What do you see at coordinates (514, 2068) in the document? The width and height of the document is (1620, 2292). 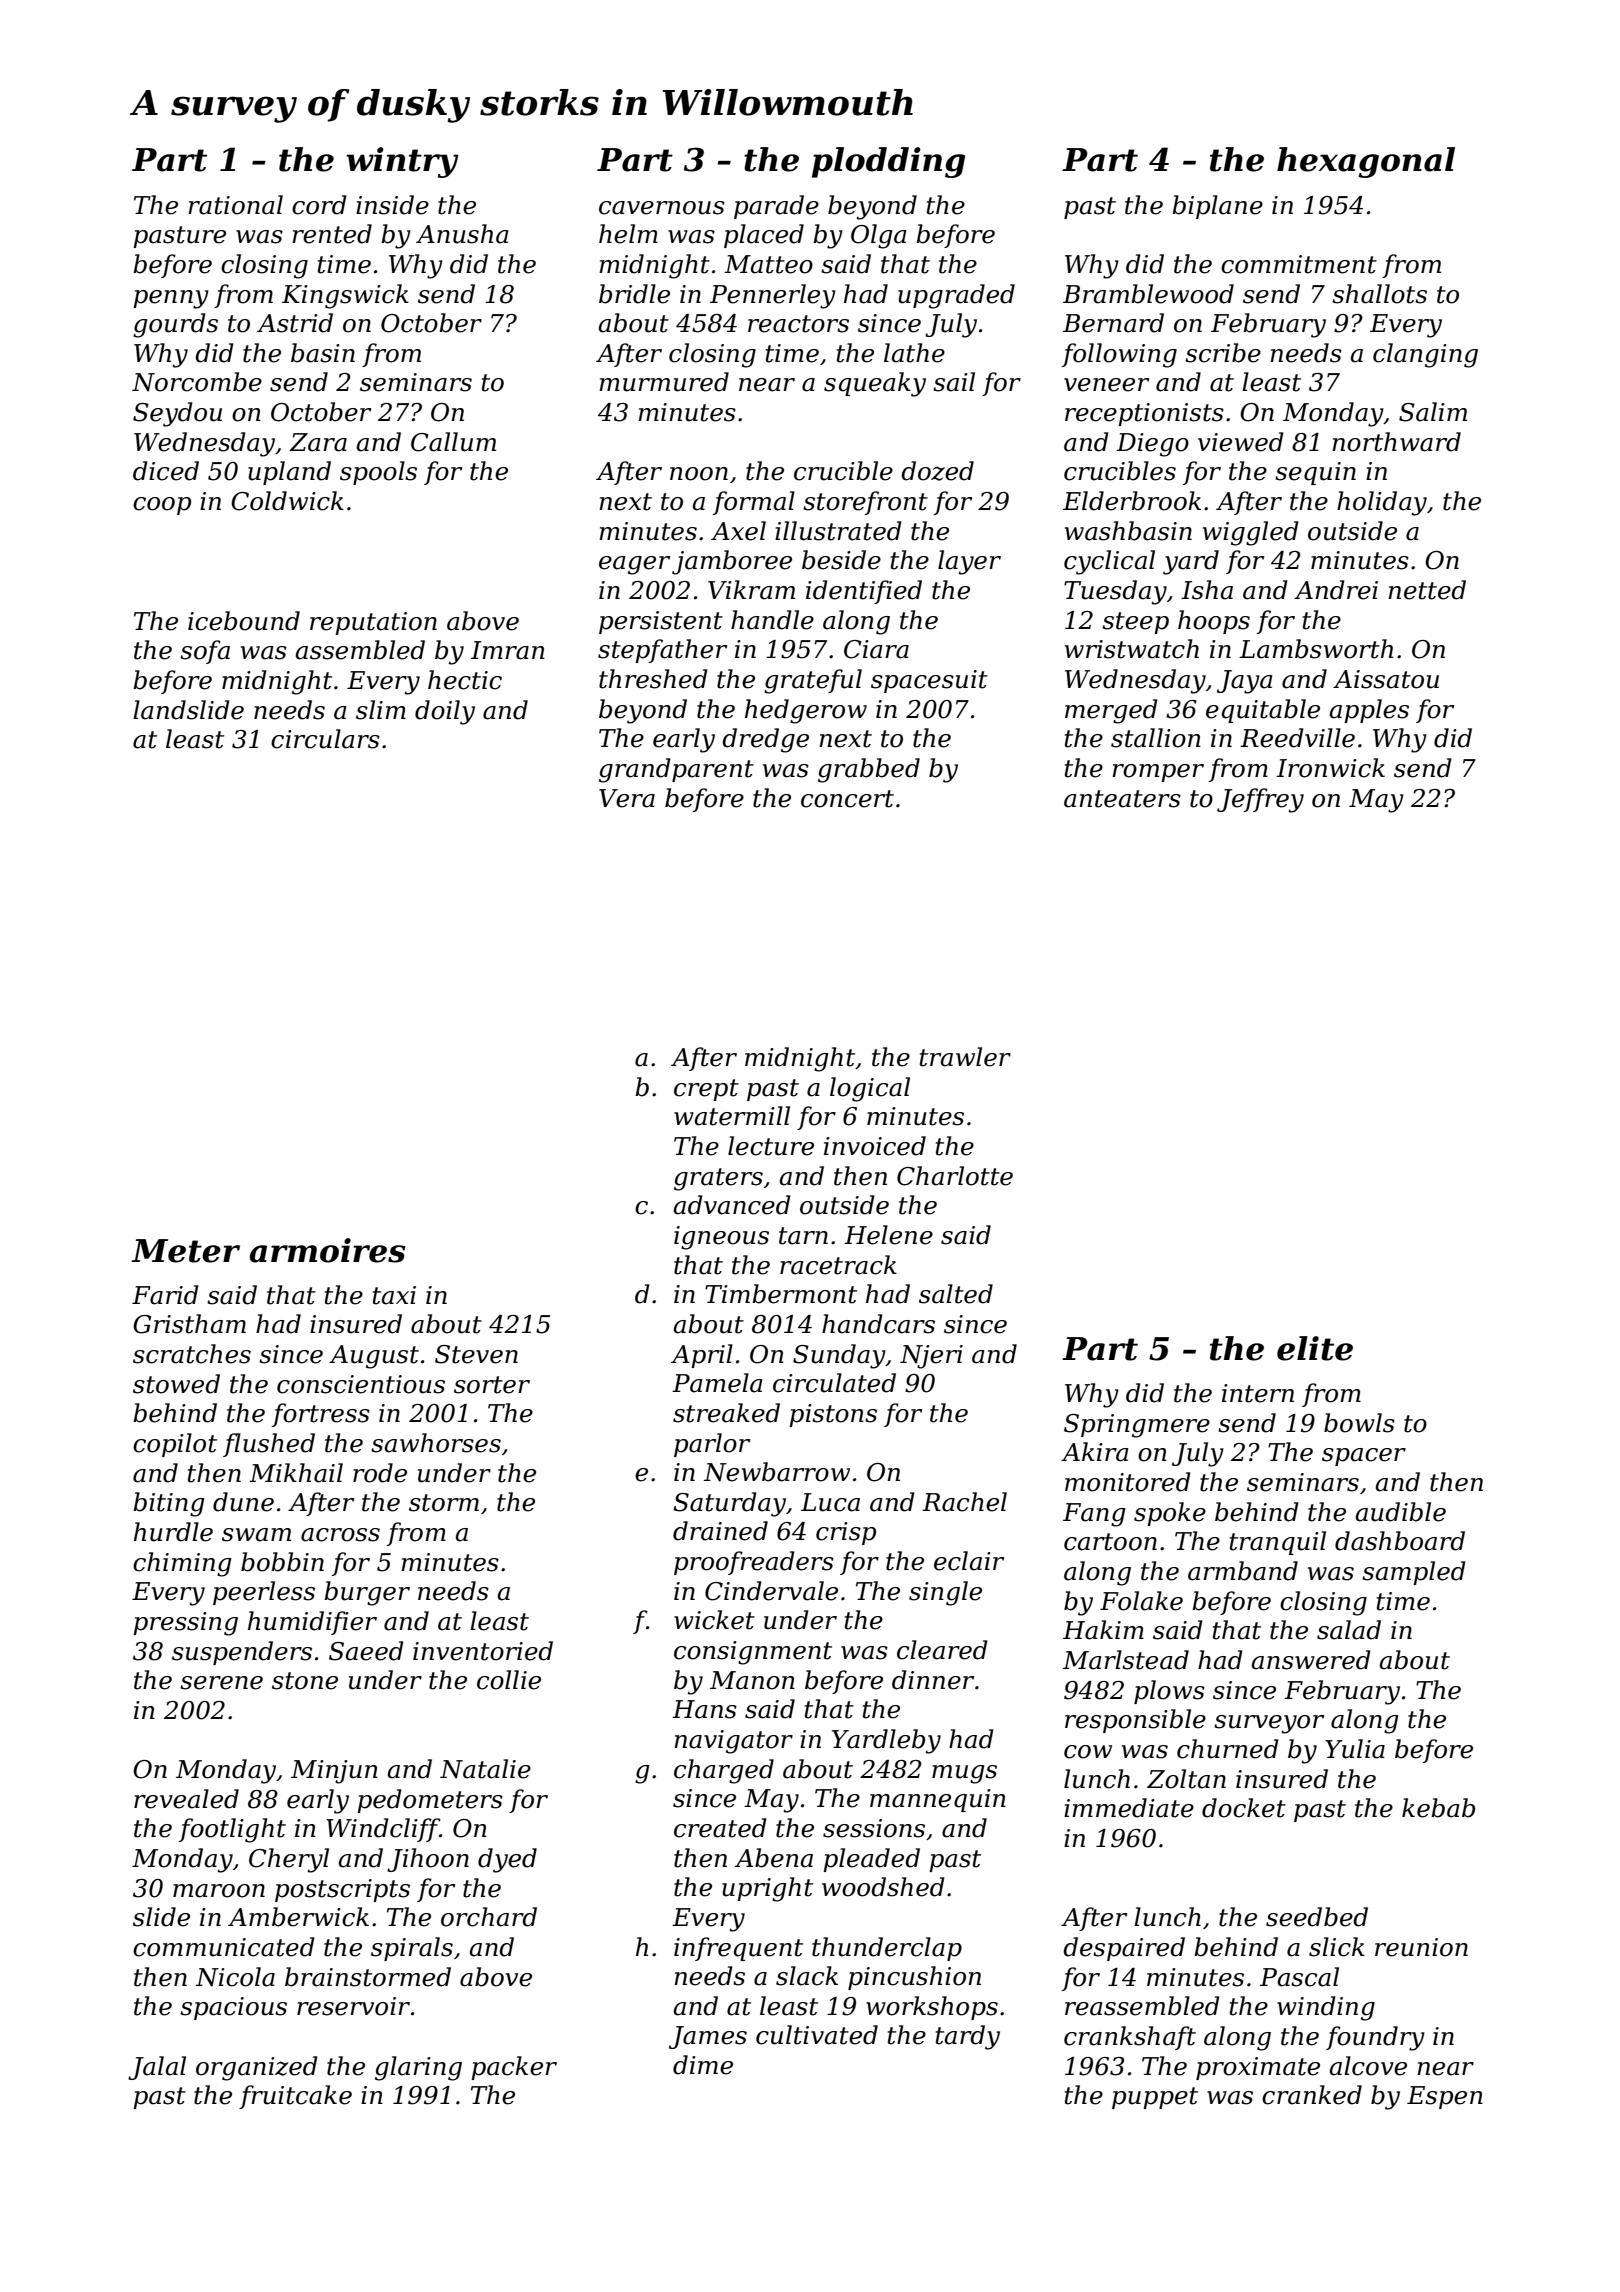 I see `packer` at bounding box center [514, 2068].
